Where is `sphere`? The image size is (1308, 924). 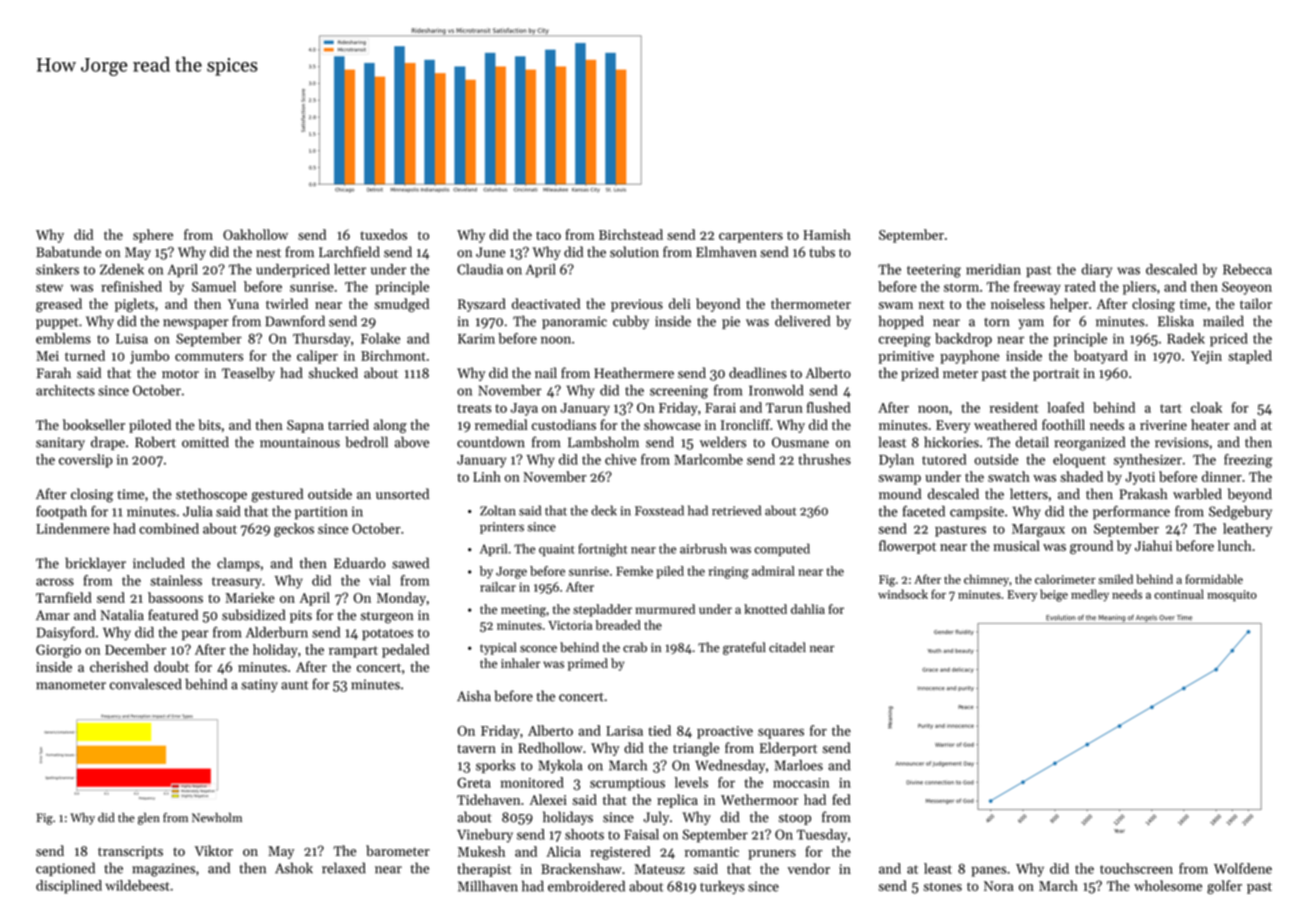 sphere is located at coordinates (153, 236).
